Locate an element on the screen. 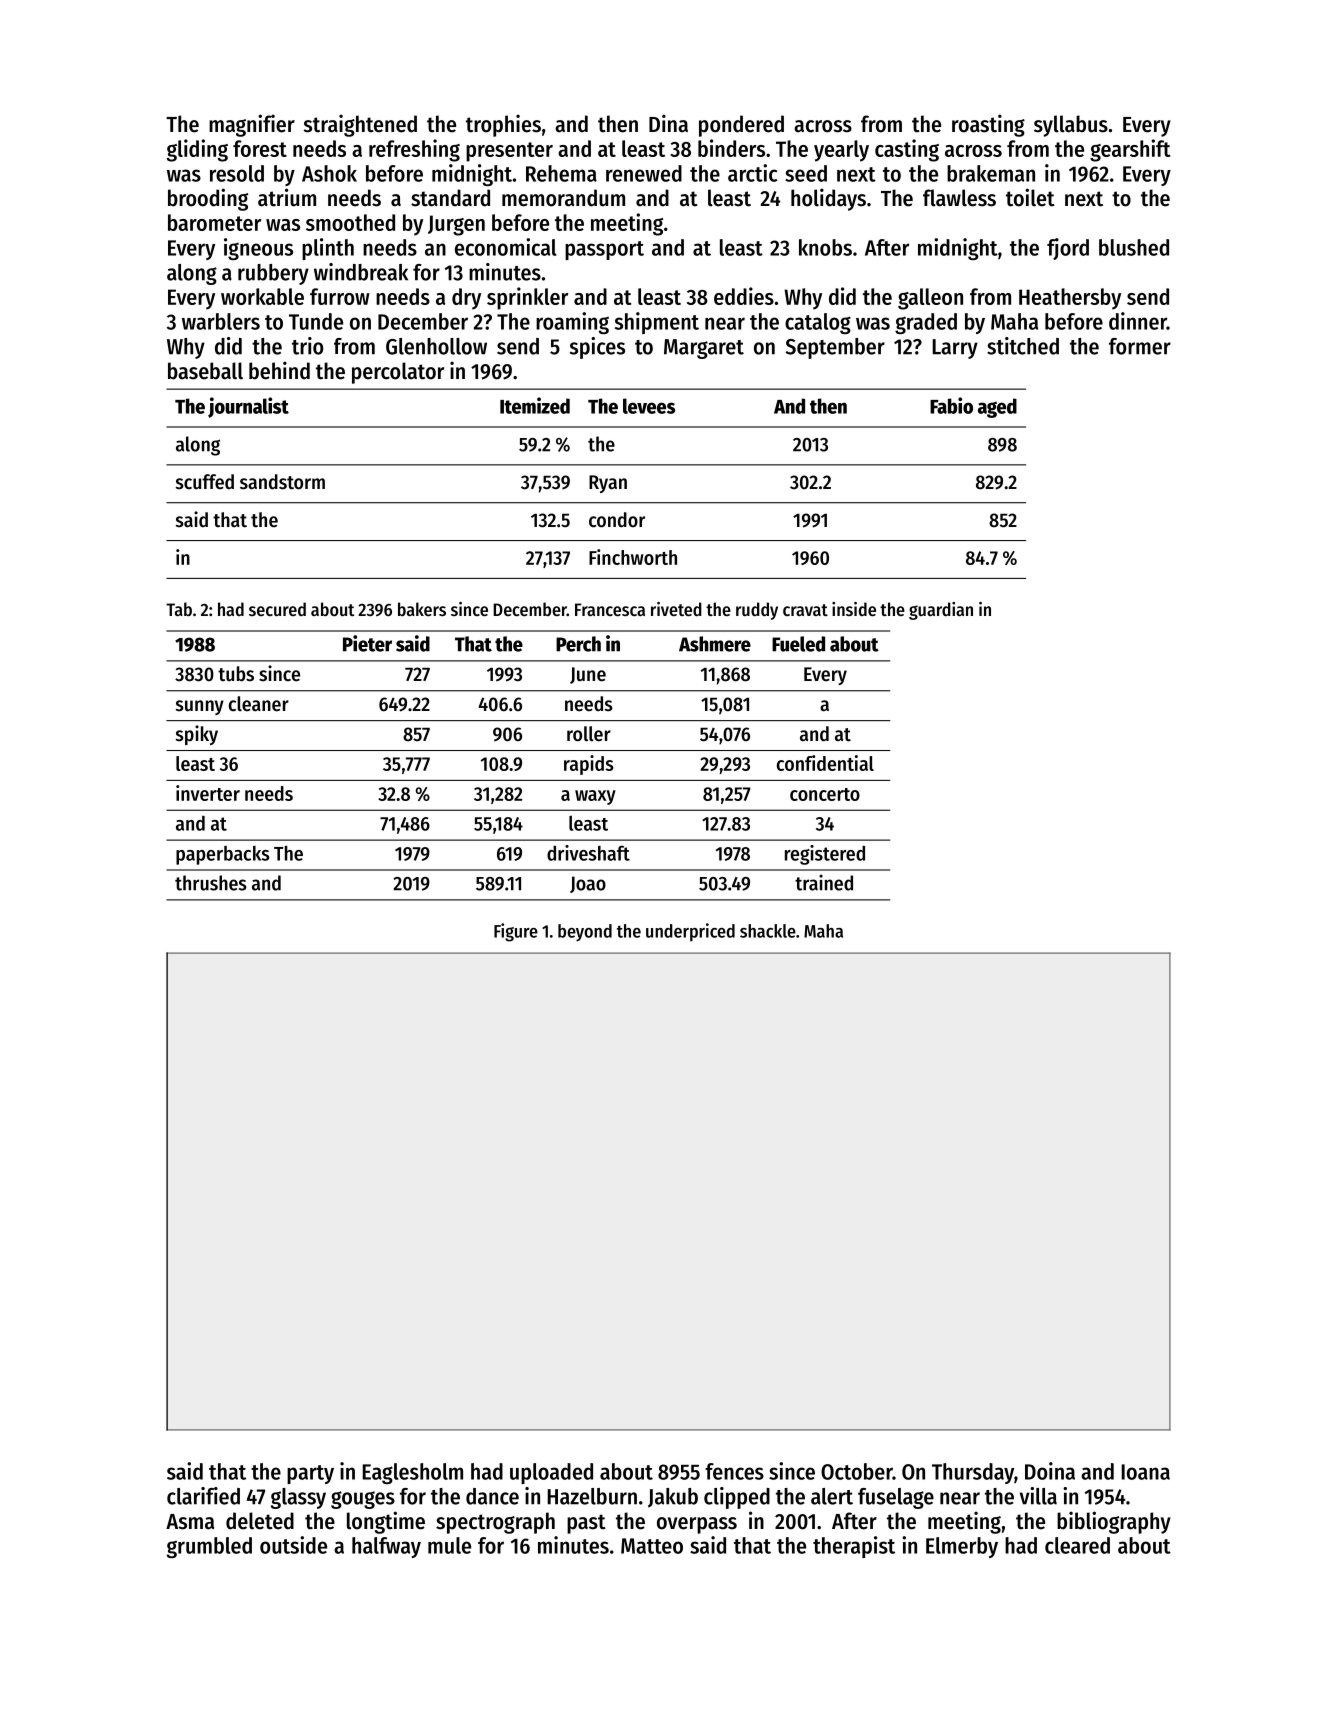 The image size is (1337, 1730). dinner is located at coordinates (1138, 321).
